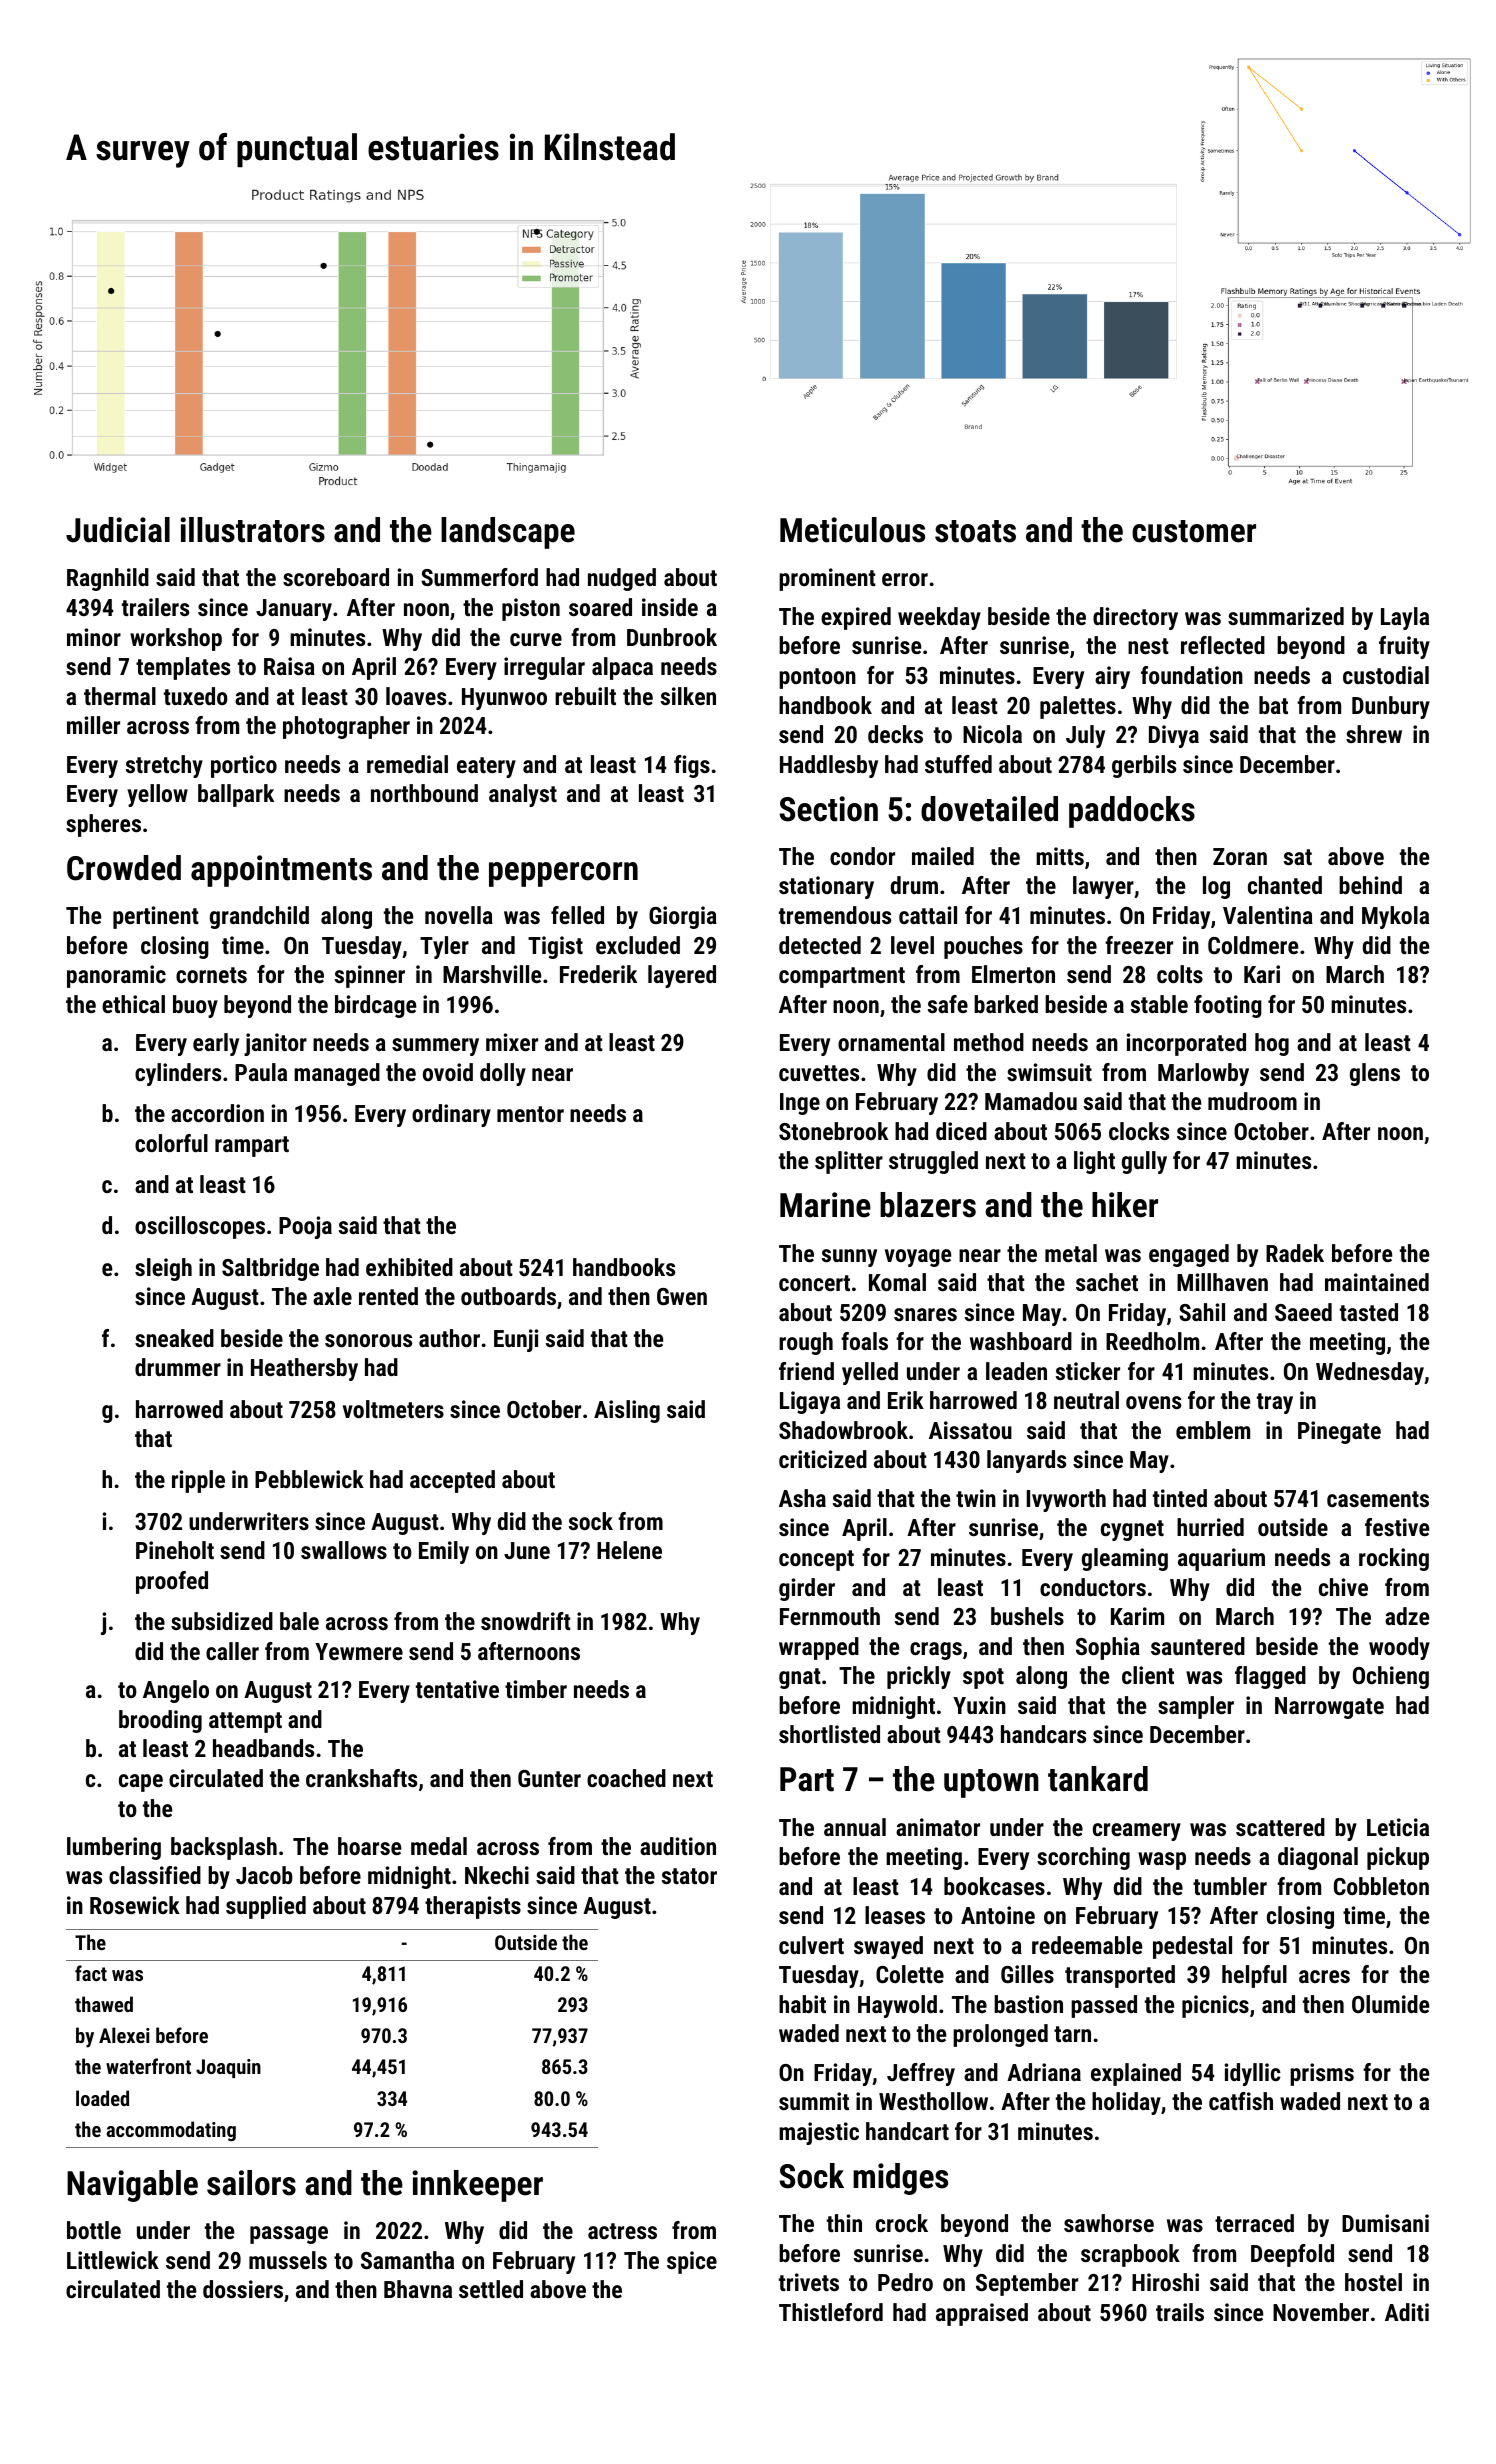  Describe the element at coordinates (626, 1778) in the screenshot. I see `coached` at that location.
